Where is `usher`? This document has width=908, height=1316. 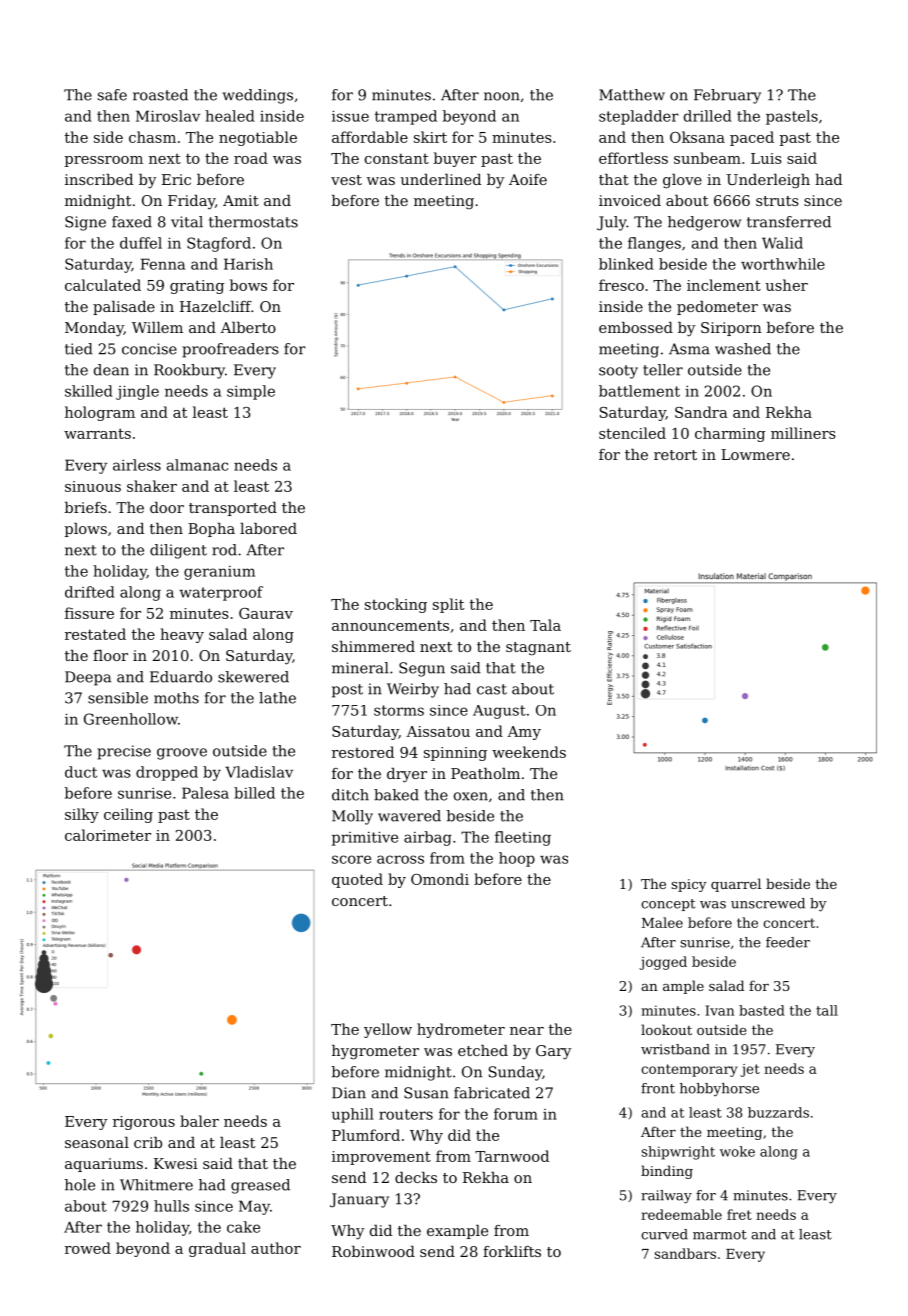
usher is located at coordinates (786, 285).
